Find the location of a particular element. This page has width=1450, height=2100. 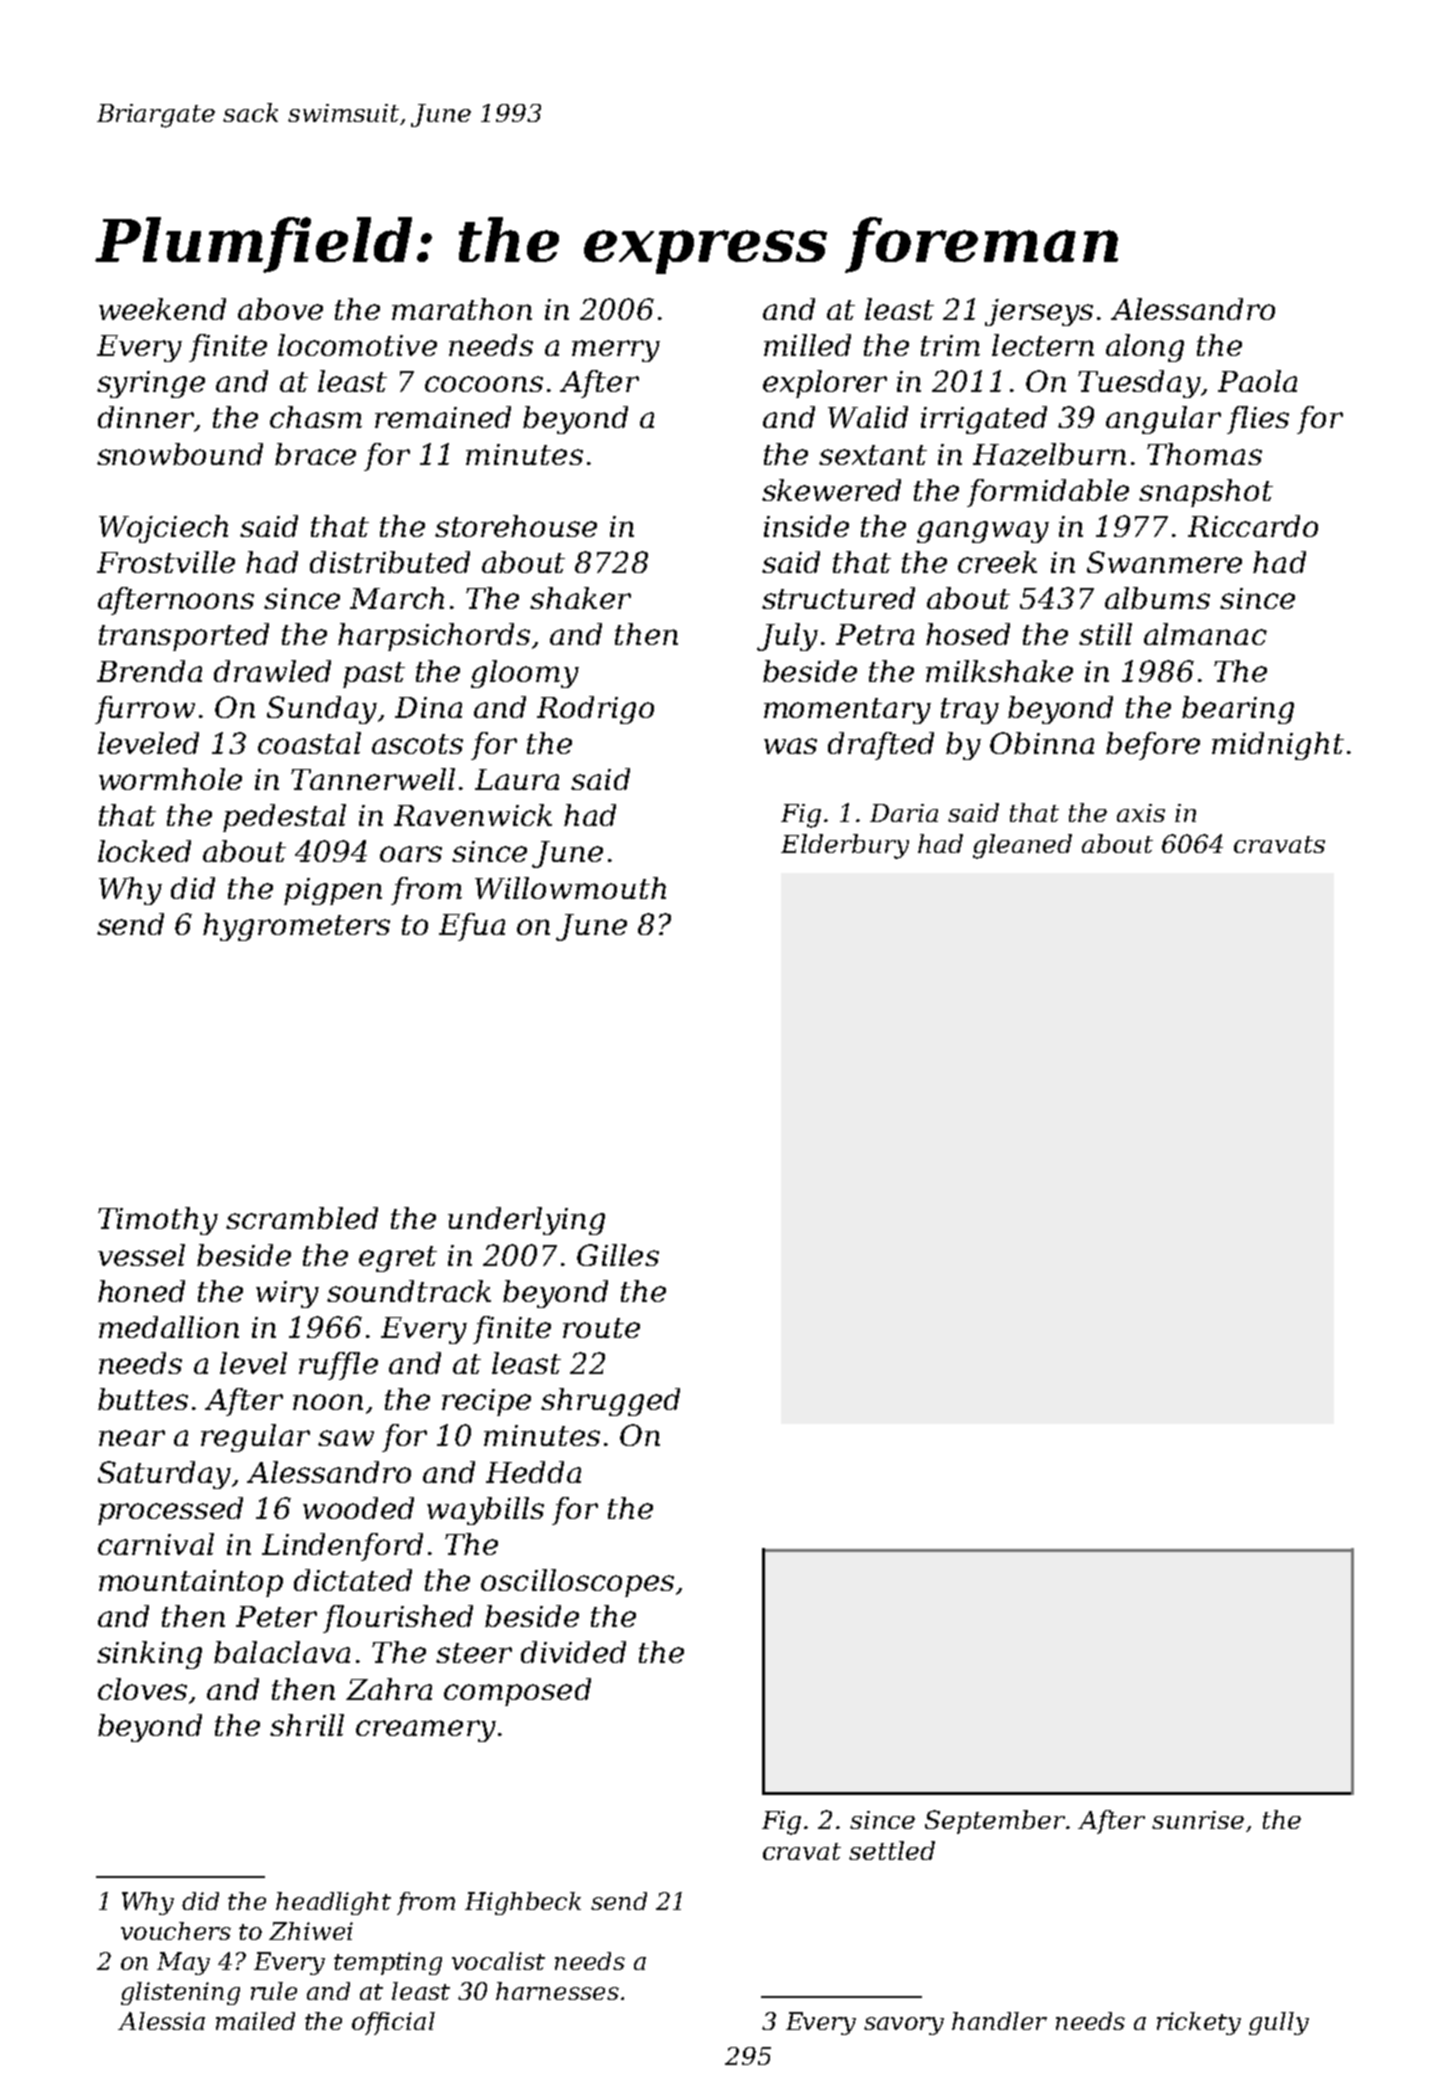

merry is located at coordinates (616, 351).
